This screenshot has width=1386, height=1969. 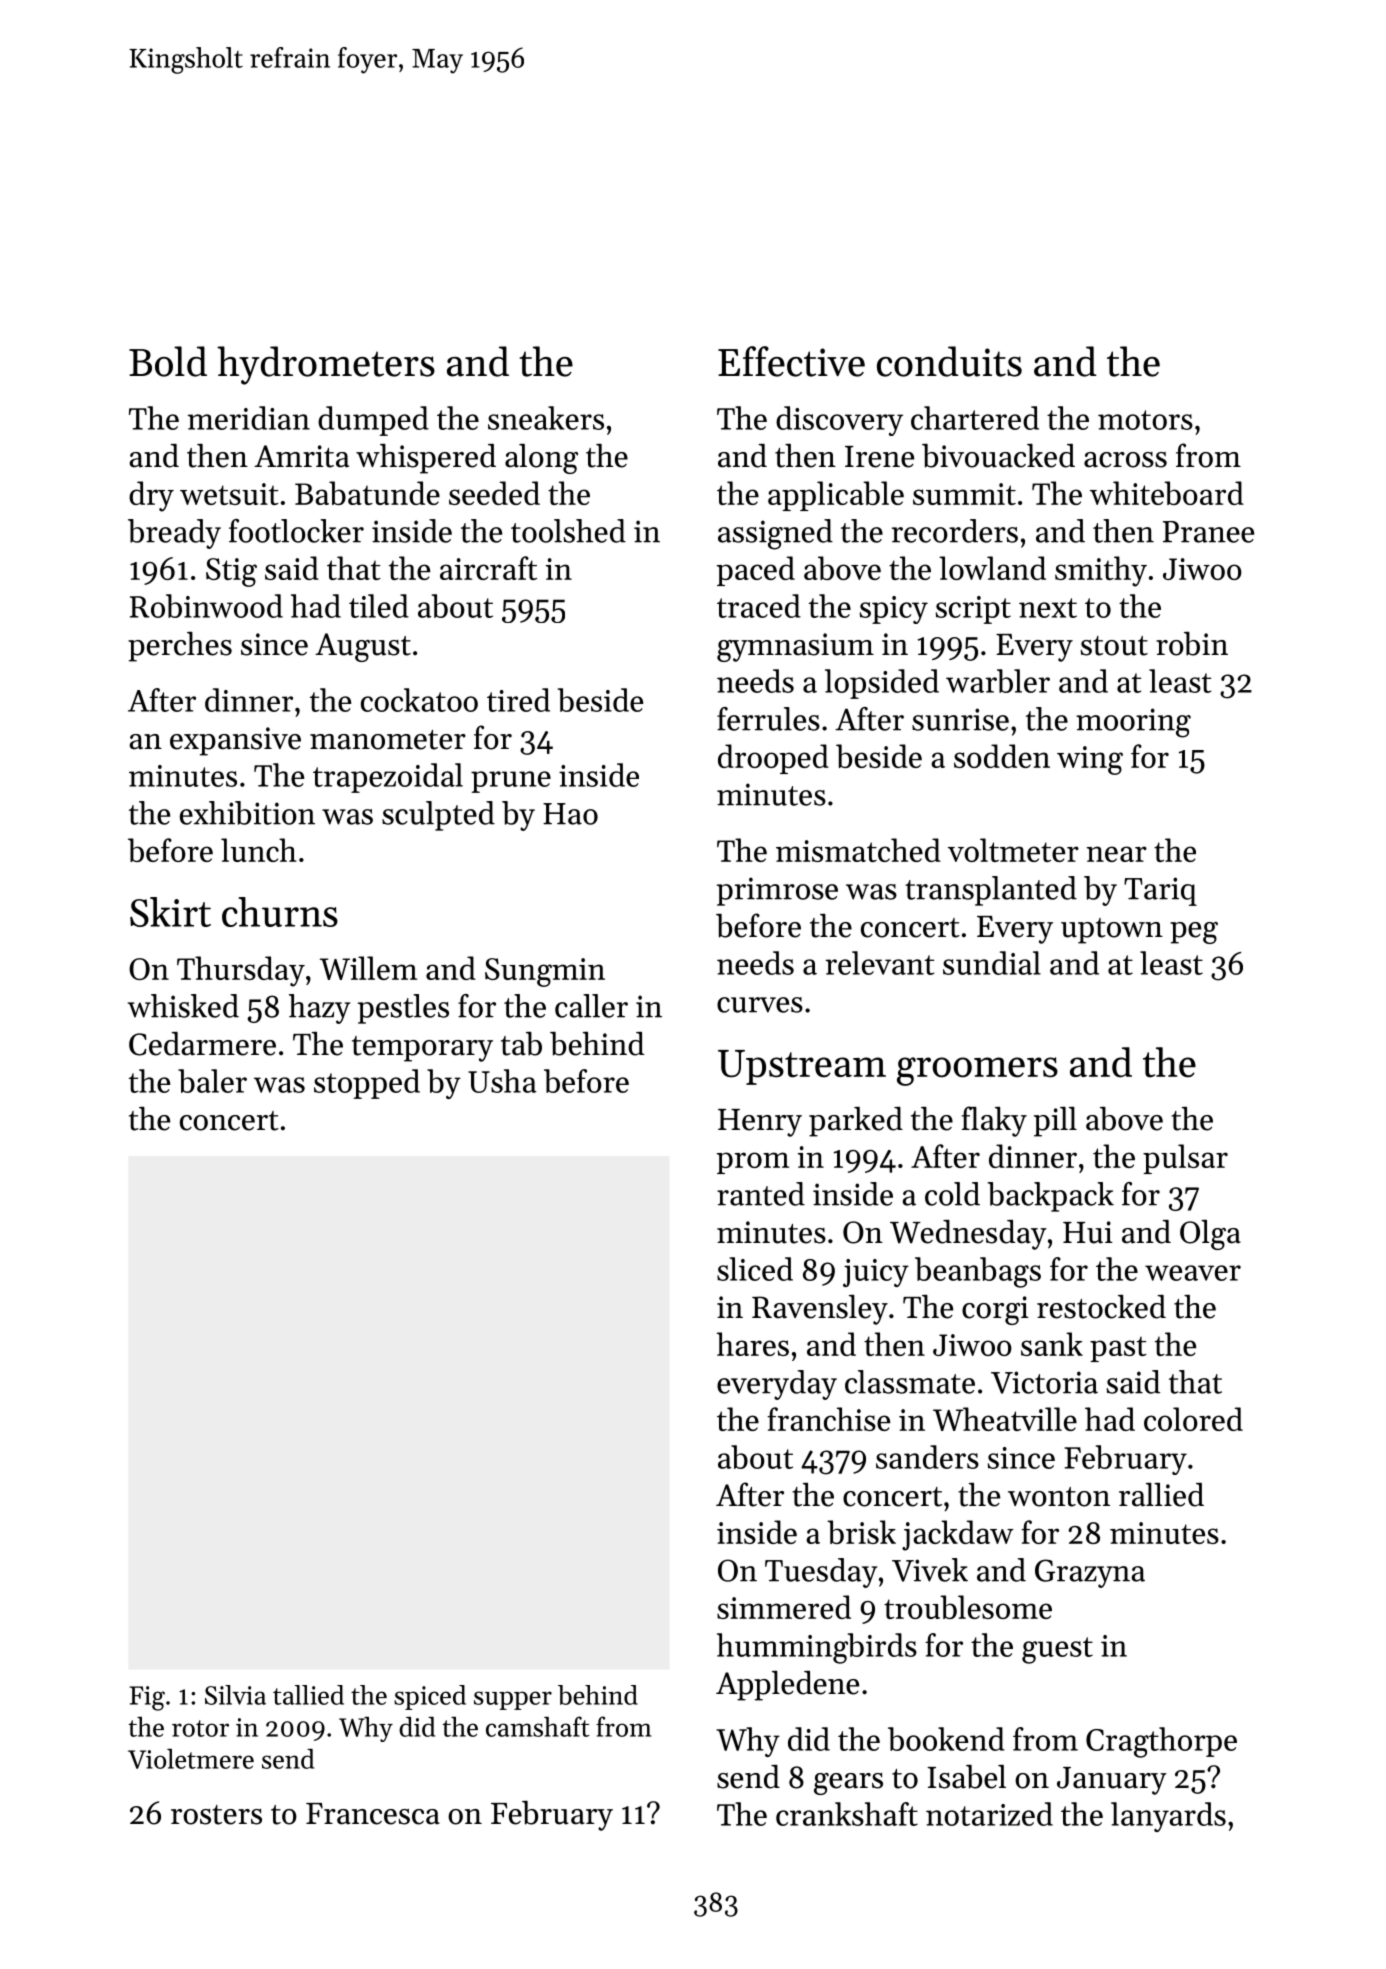 What do you see at coordinates (249, 418) in the screenshot?
I see `meridian` at bounding box center [249, 418].
